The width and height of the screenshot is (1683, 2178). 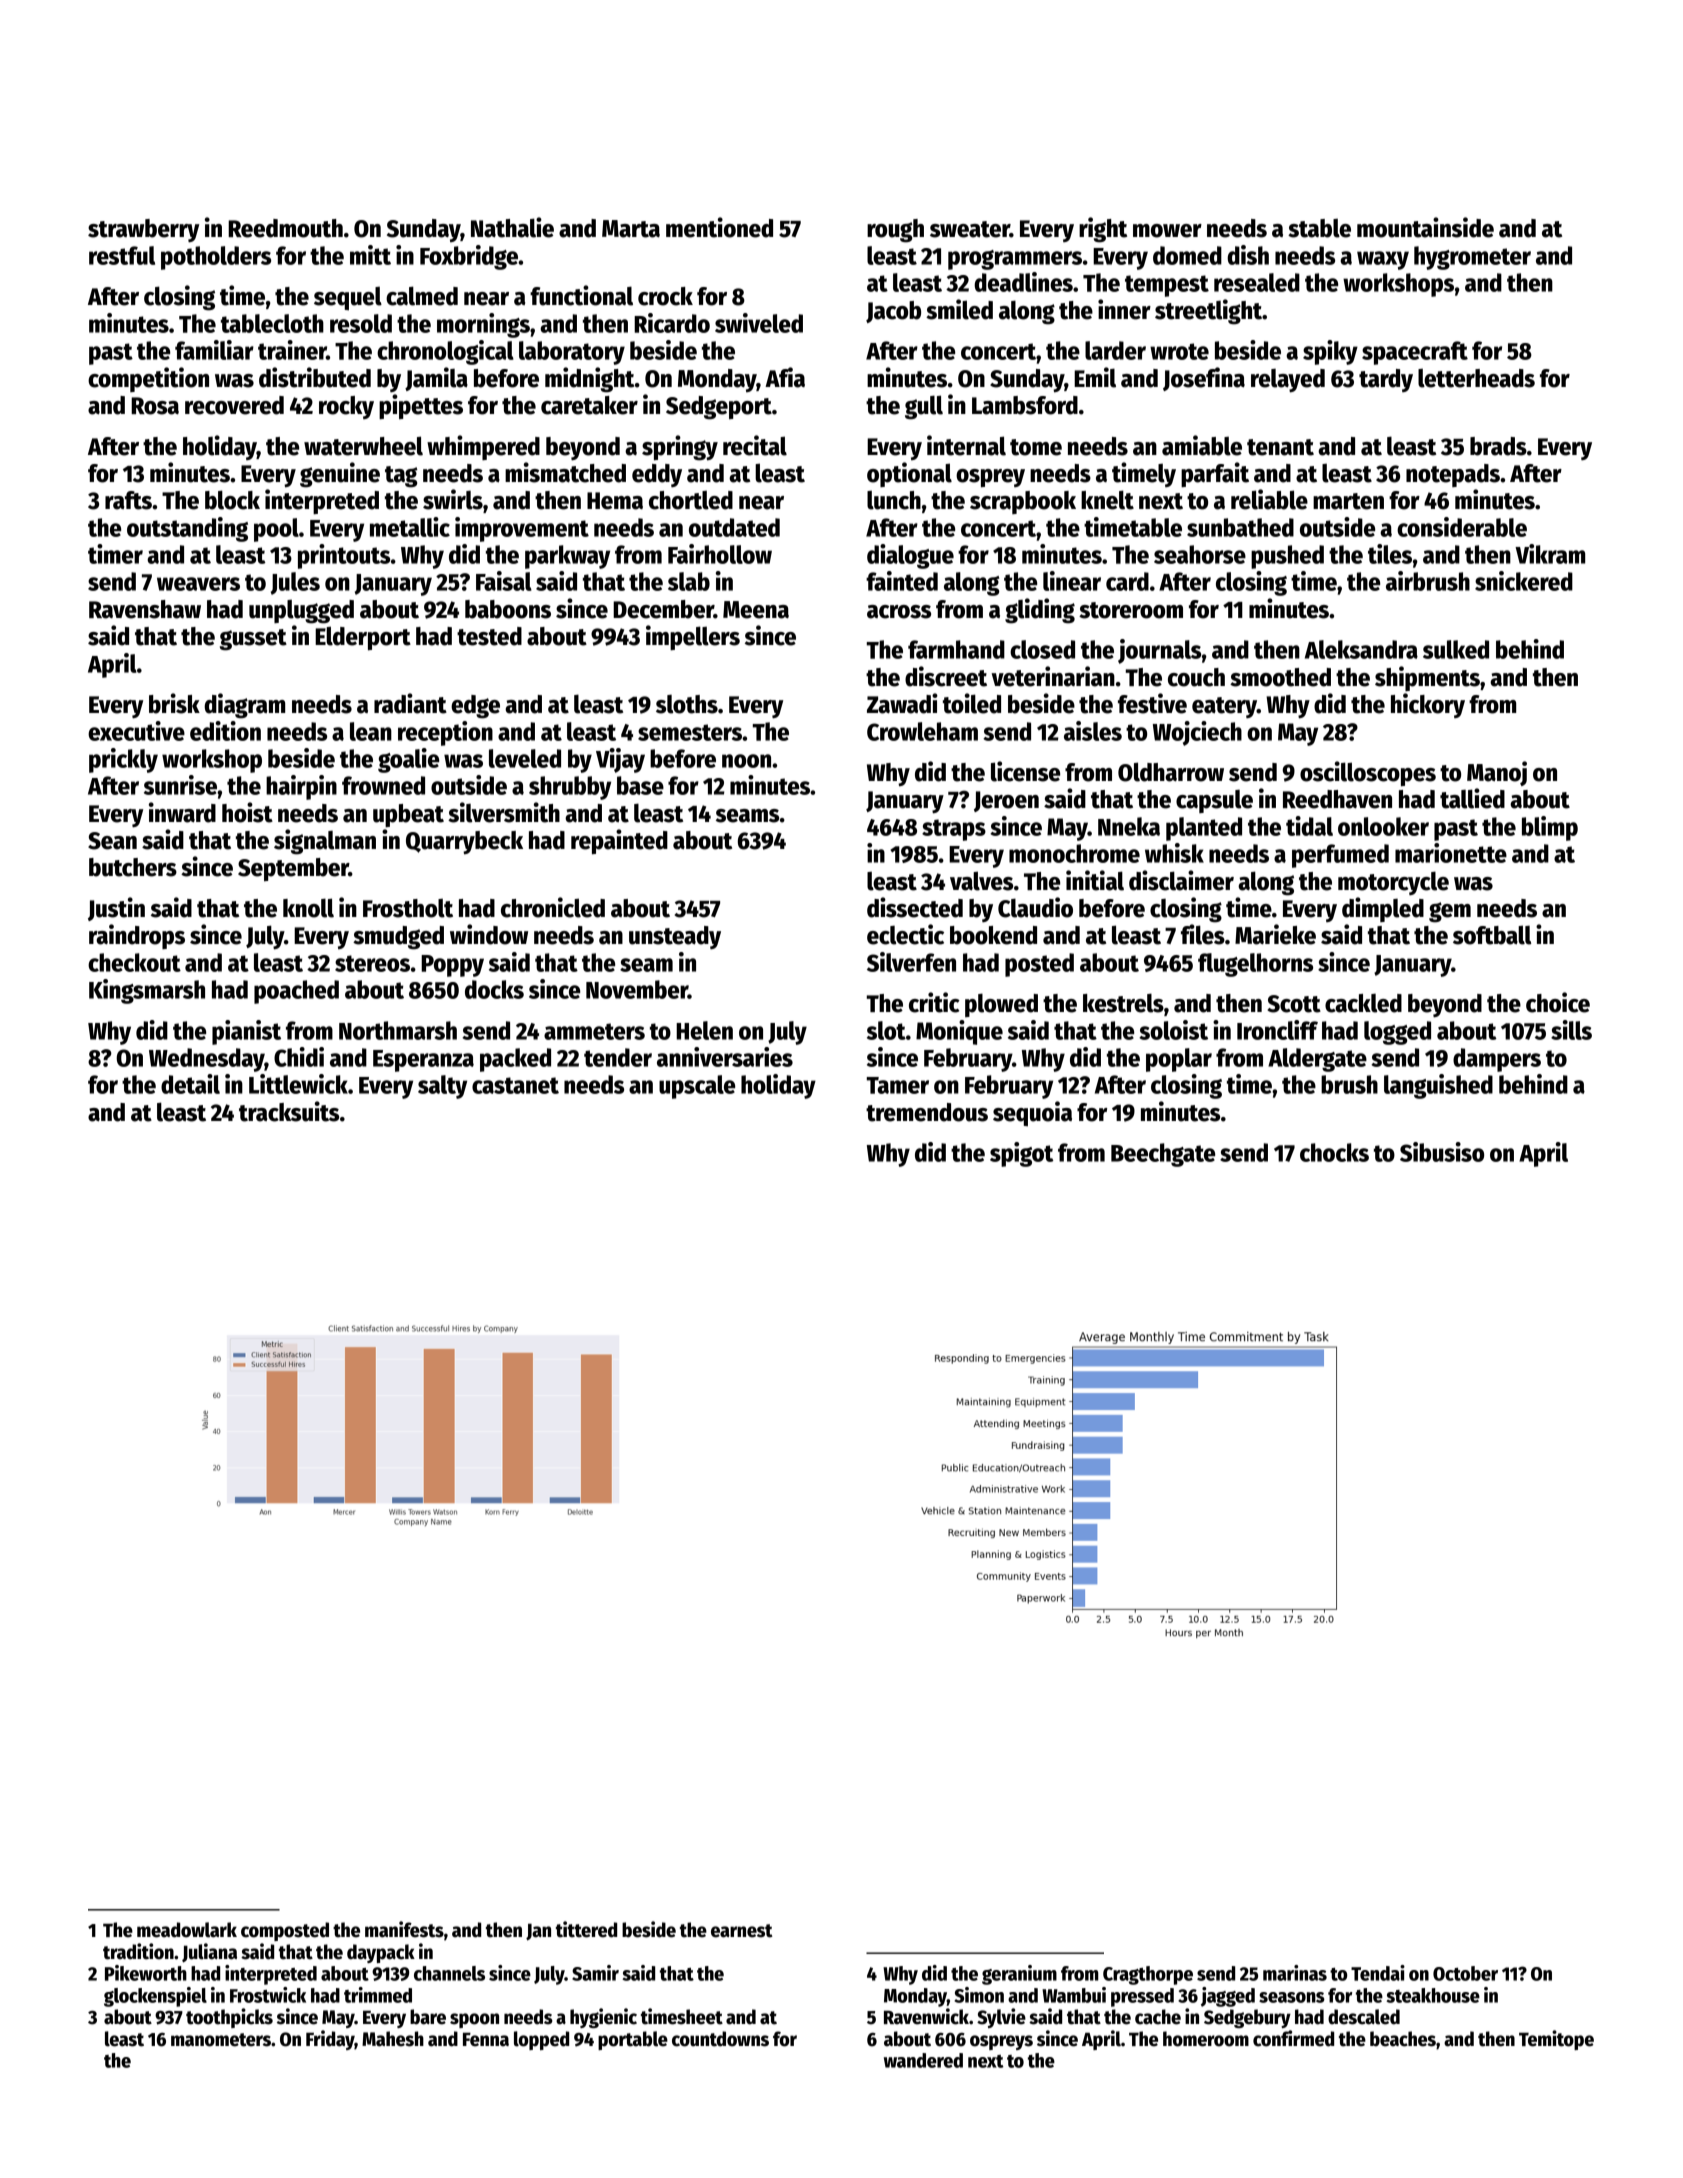 I want to click on meadowlark, so click(x=187, y=1930).
